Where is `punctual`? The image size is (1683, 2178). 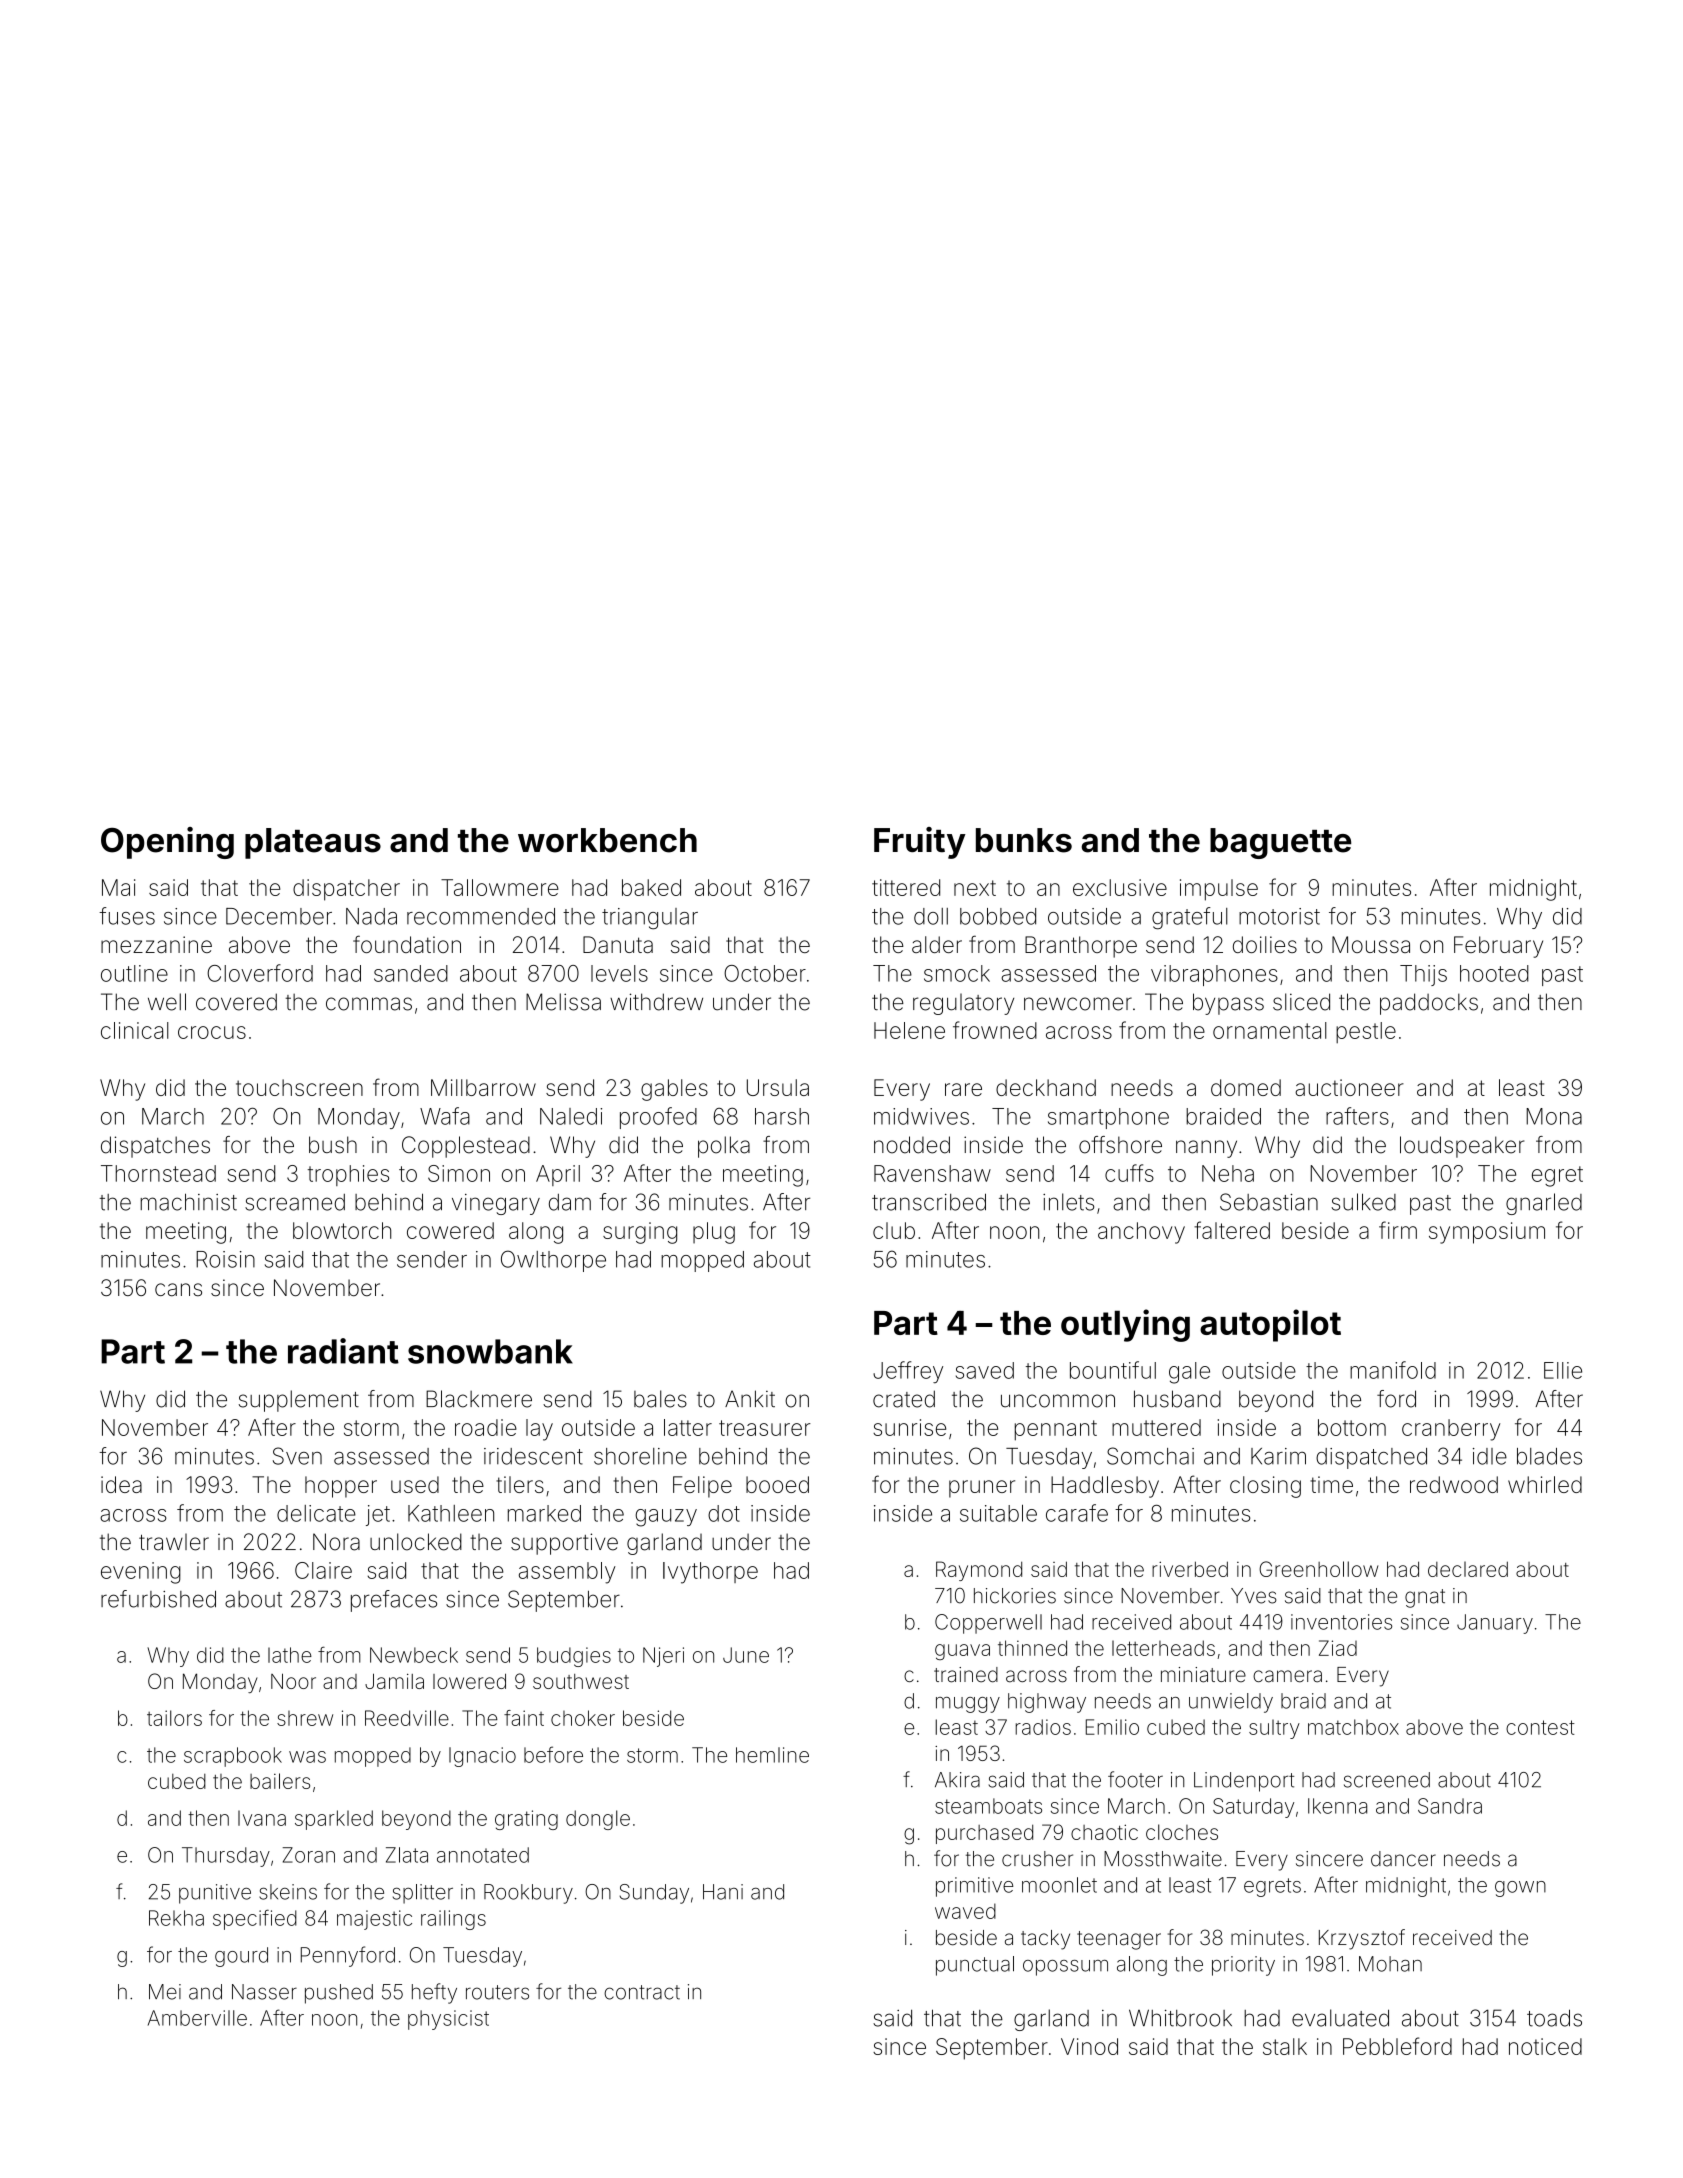 punctual is located at coordinates (975, 1966).
